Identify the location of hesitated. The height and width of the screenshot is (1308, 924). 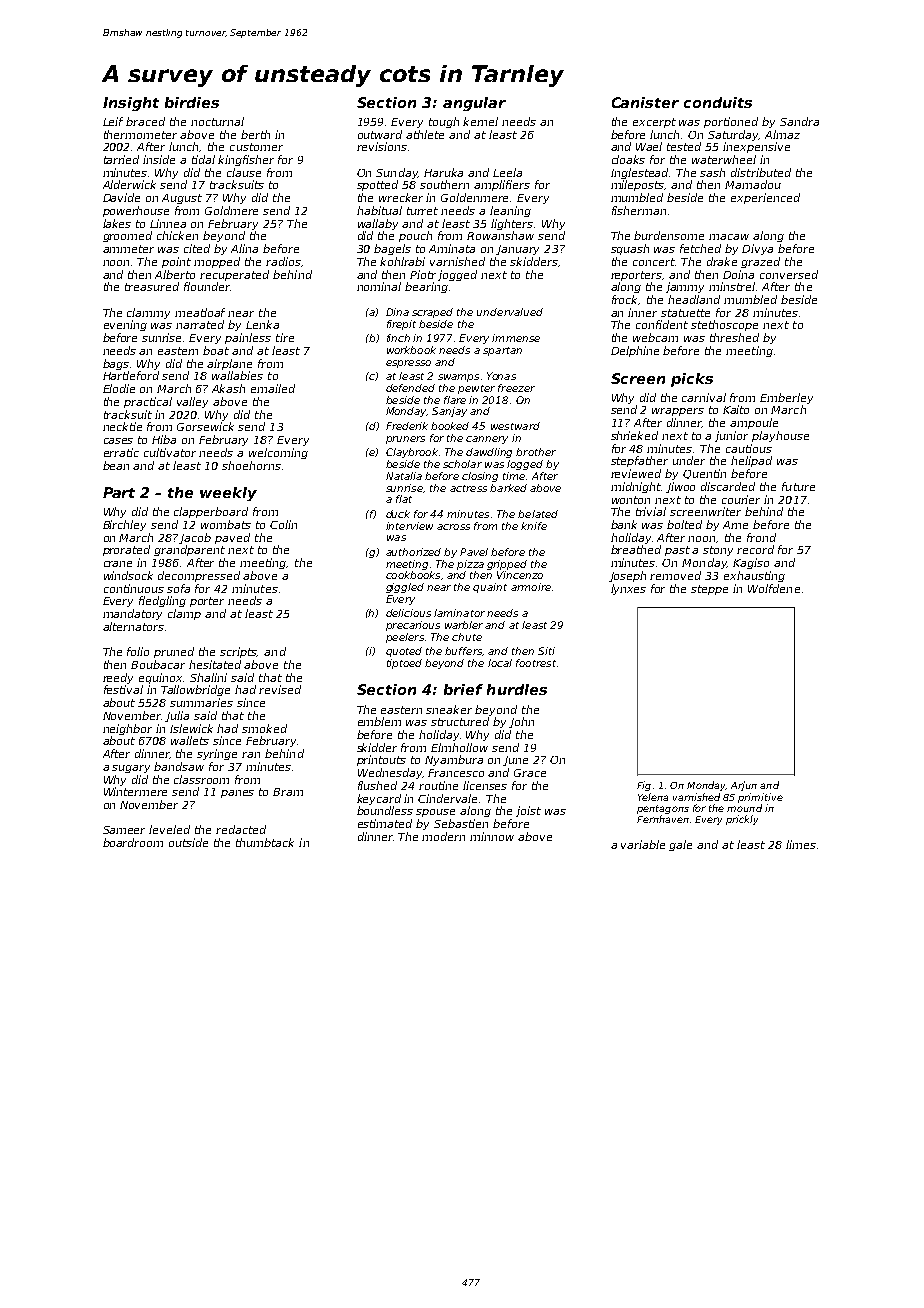
(215, 664).
